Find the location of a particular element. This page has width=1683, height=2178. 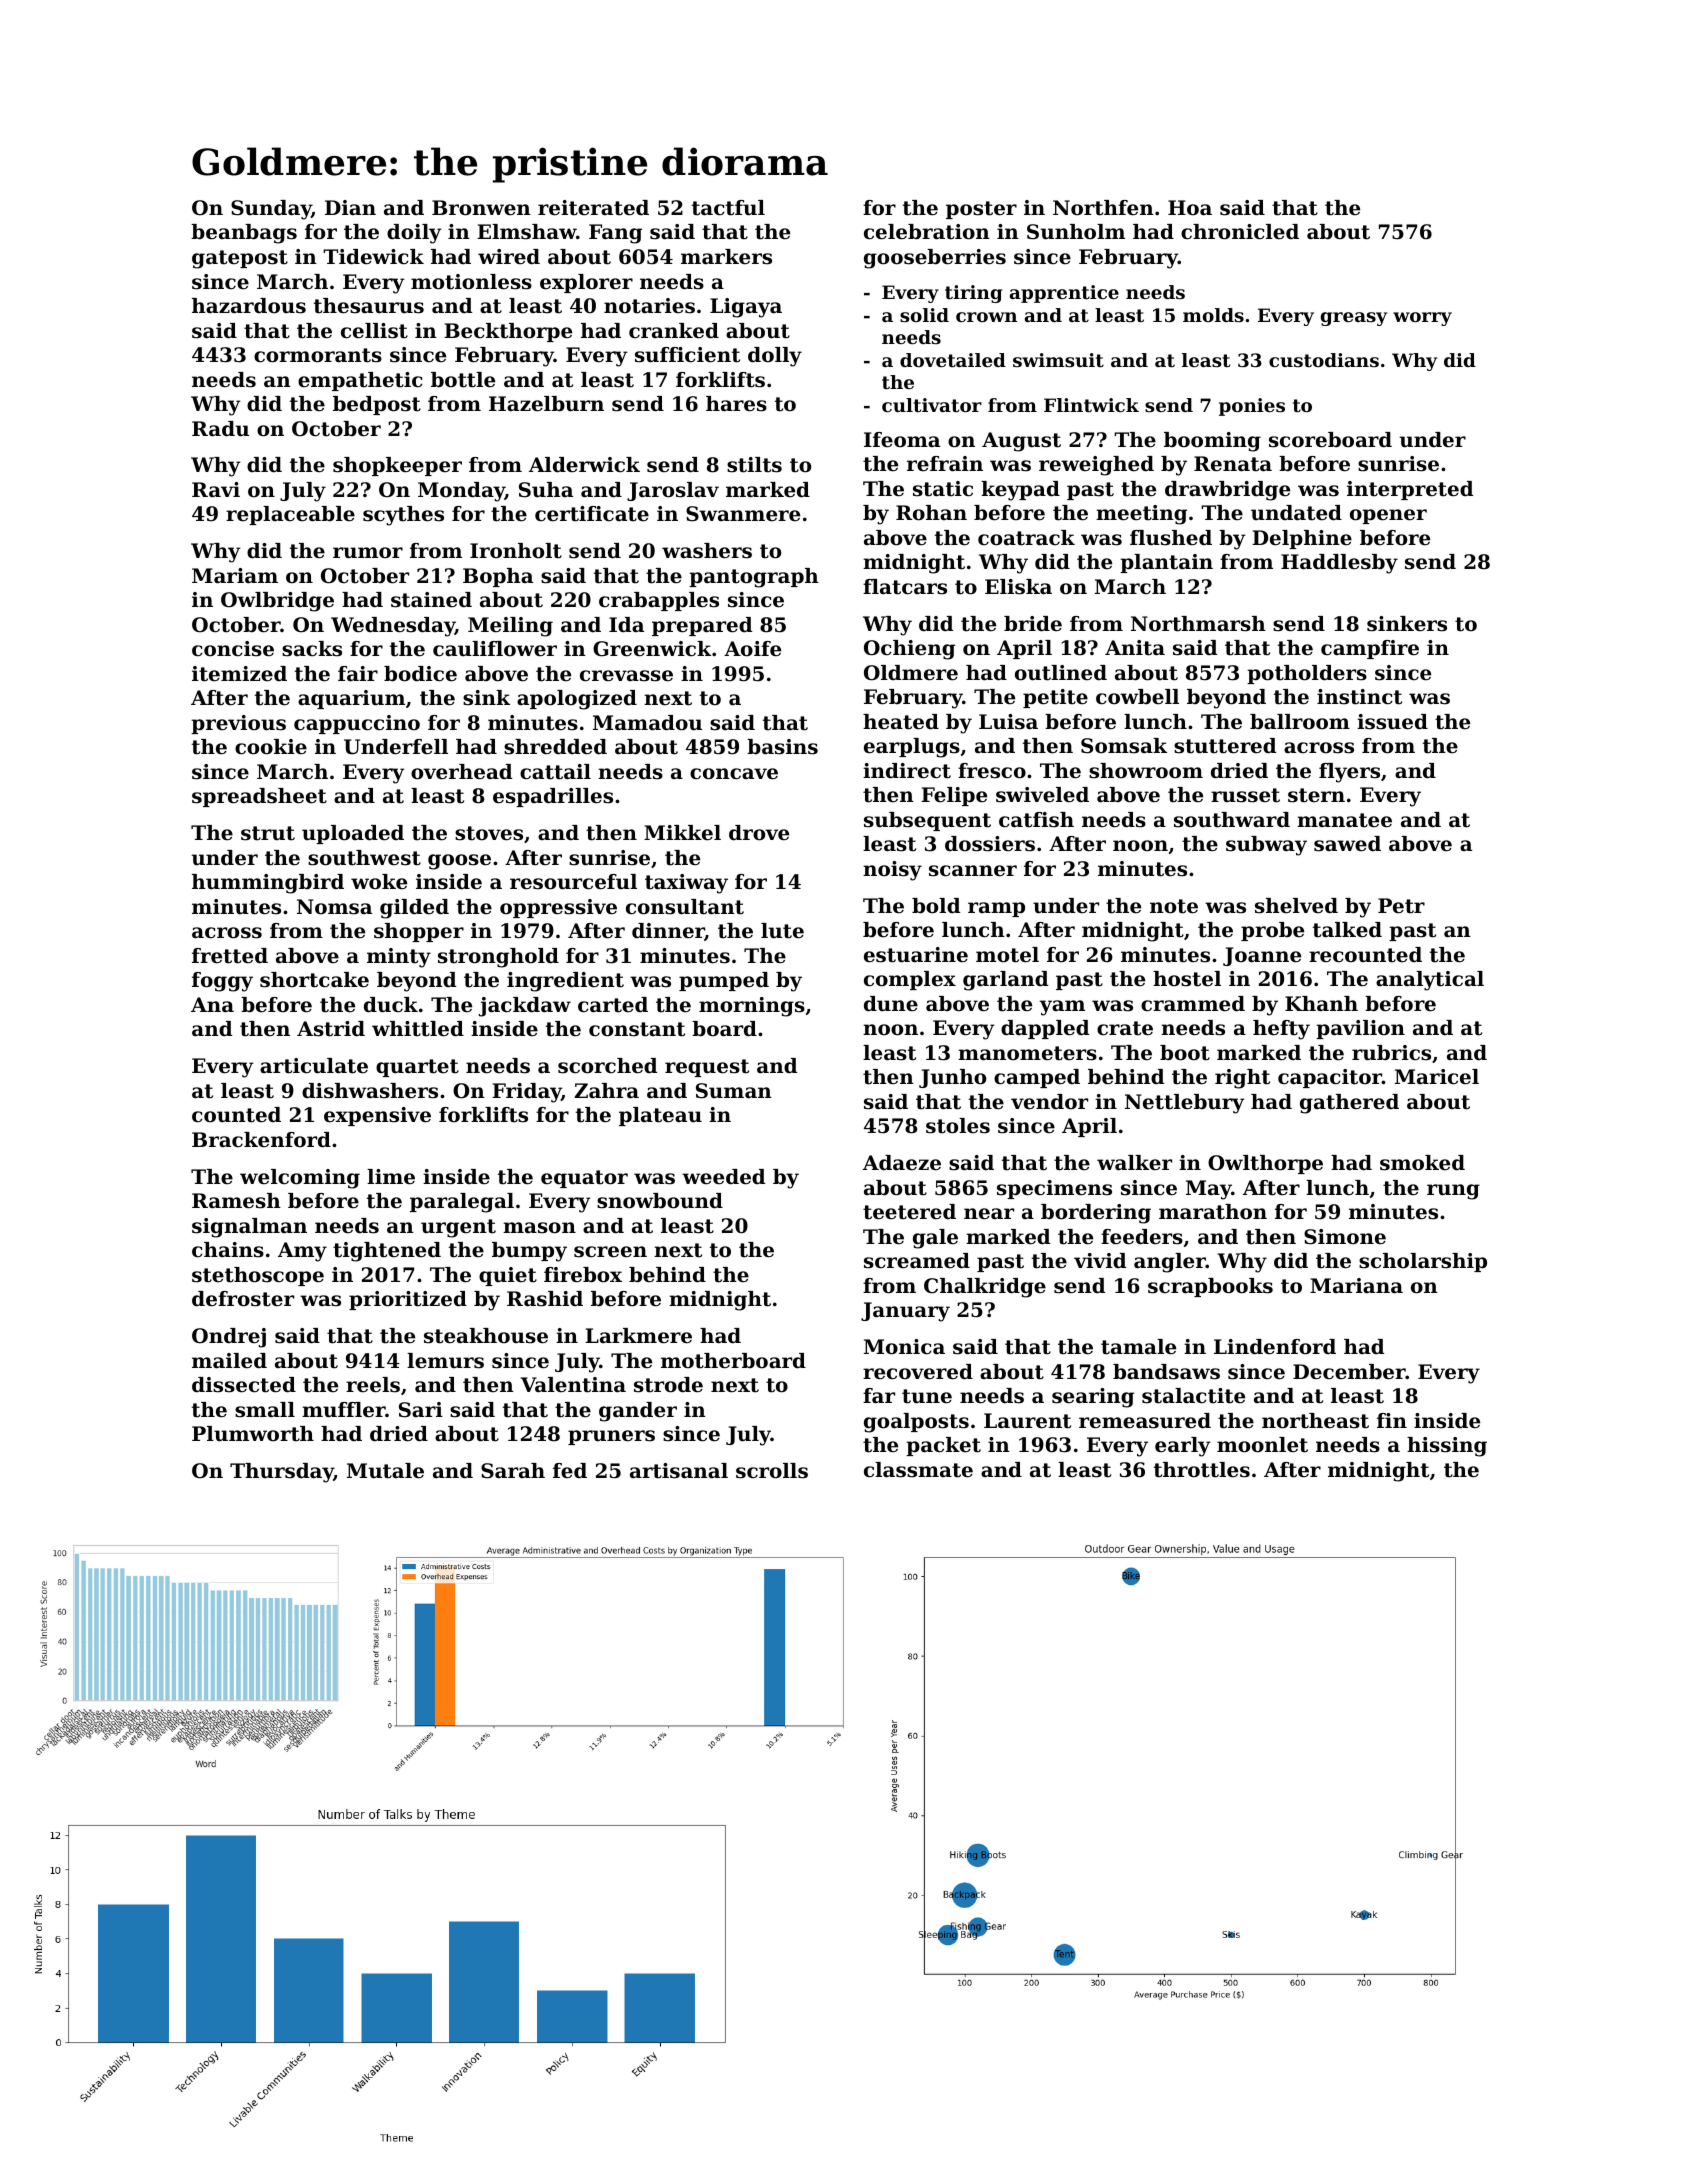

artisanal is located at coordinates (679, 1471).
